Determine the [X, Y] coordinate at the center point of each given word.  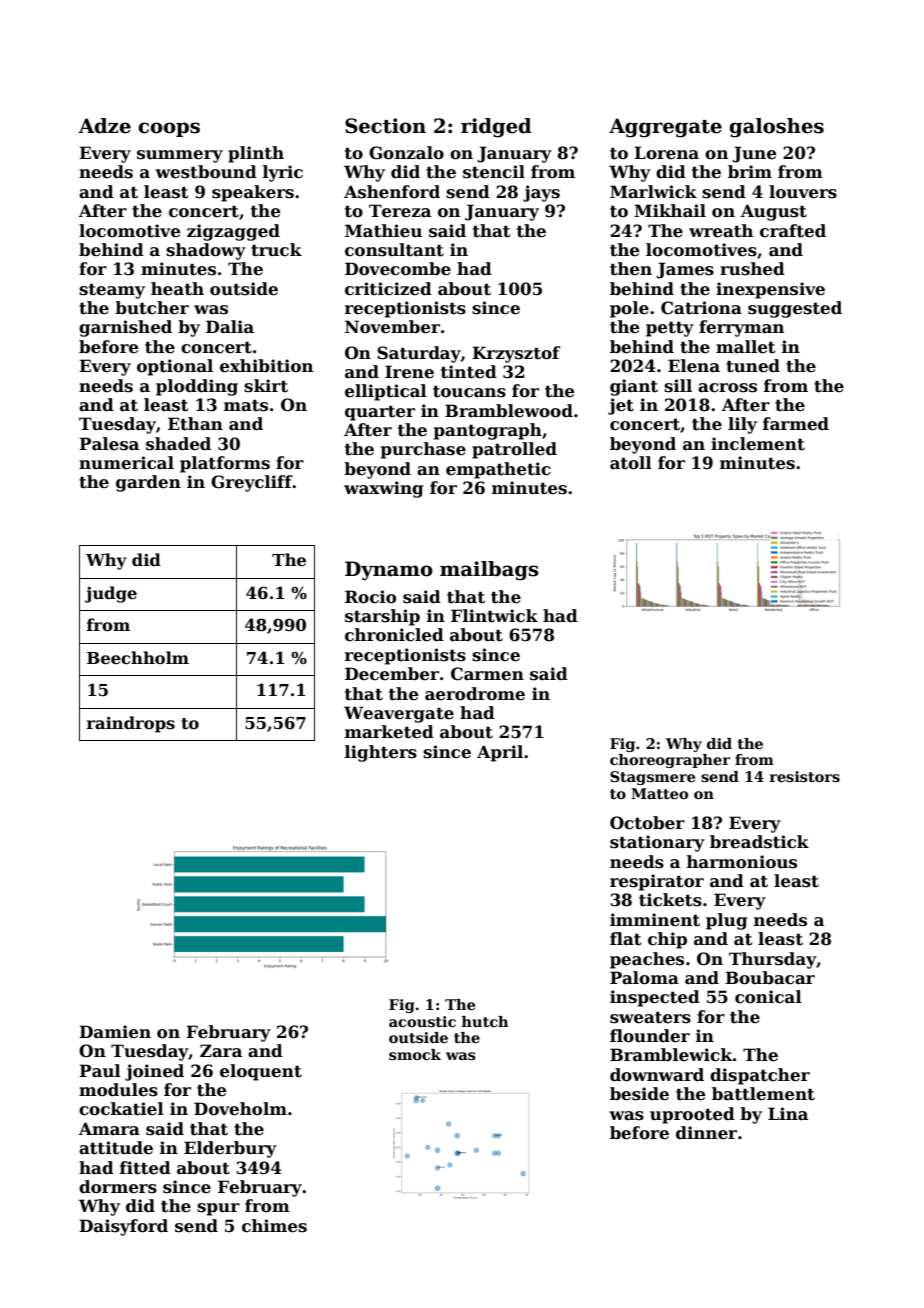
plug [726, 921]
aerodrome [475, 694]
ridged [496, 128]
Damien [115, 1032]
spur [218, 1209]
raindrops [131, 724]
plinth [256, 154]
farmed [796, 424]
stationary [657, 843]
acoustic [422, 1021]
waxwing [383, 489]
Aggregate [665, 128]
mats [246, 405]
